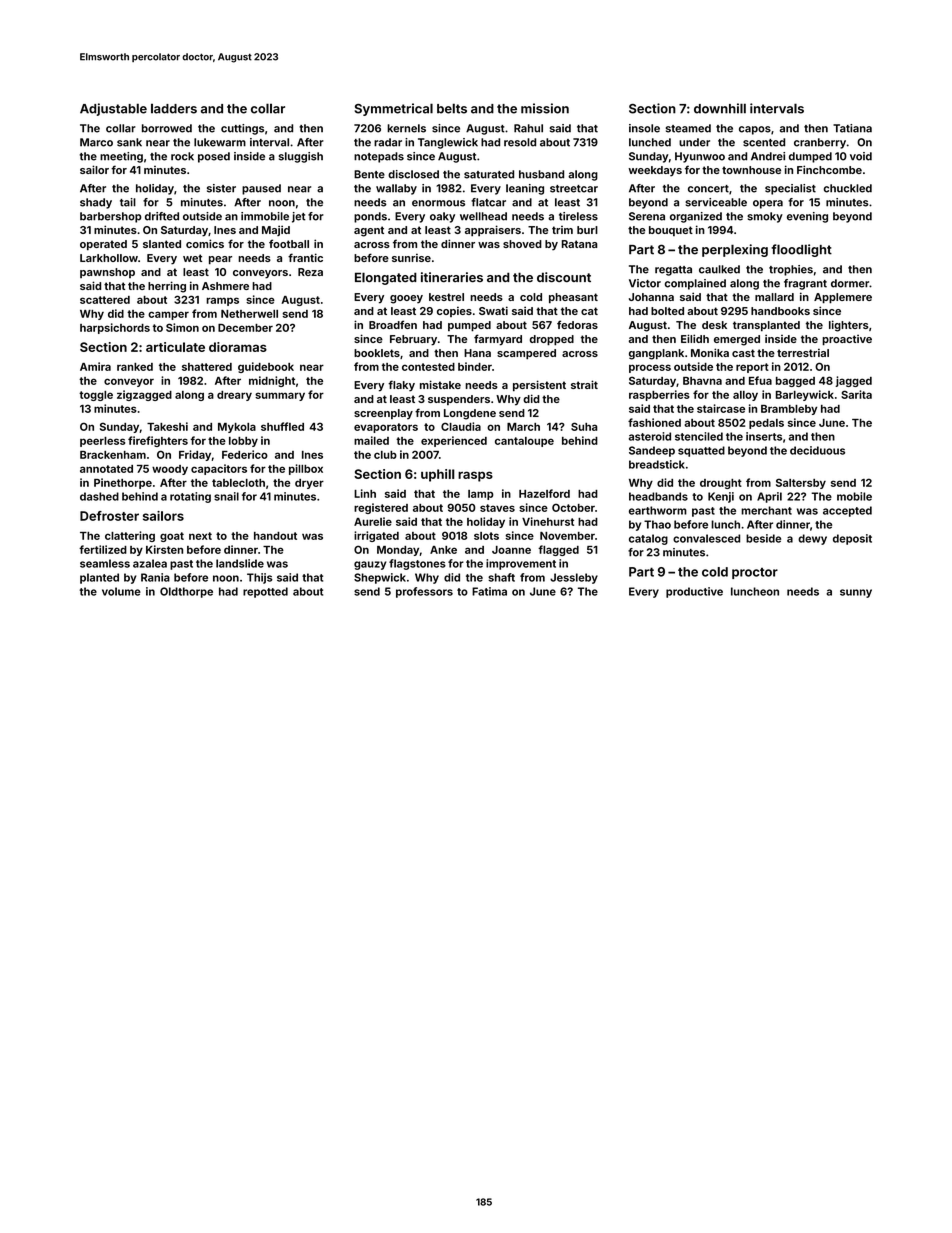  I want to click on Tatiana, so click(852, 128).
